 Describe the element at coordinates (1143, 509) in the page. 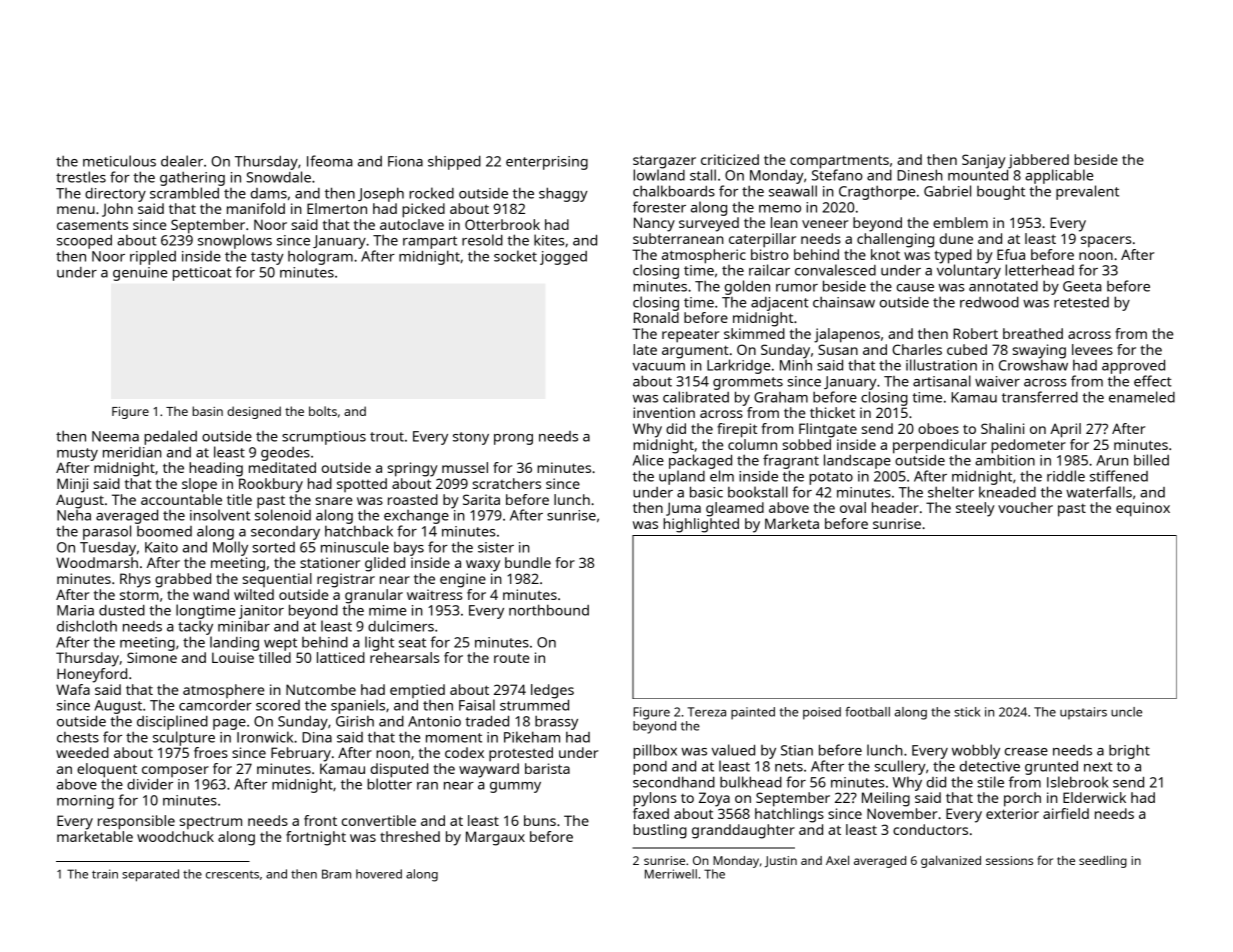

I see `equinox` at that location.
